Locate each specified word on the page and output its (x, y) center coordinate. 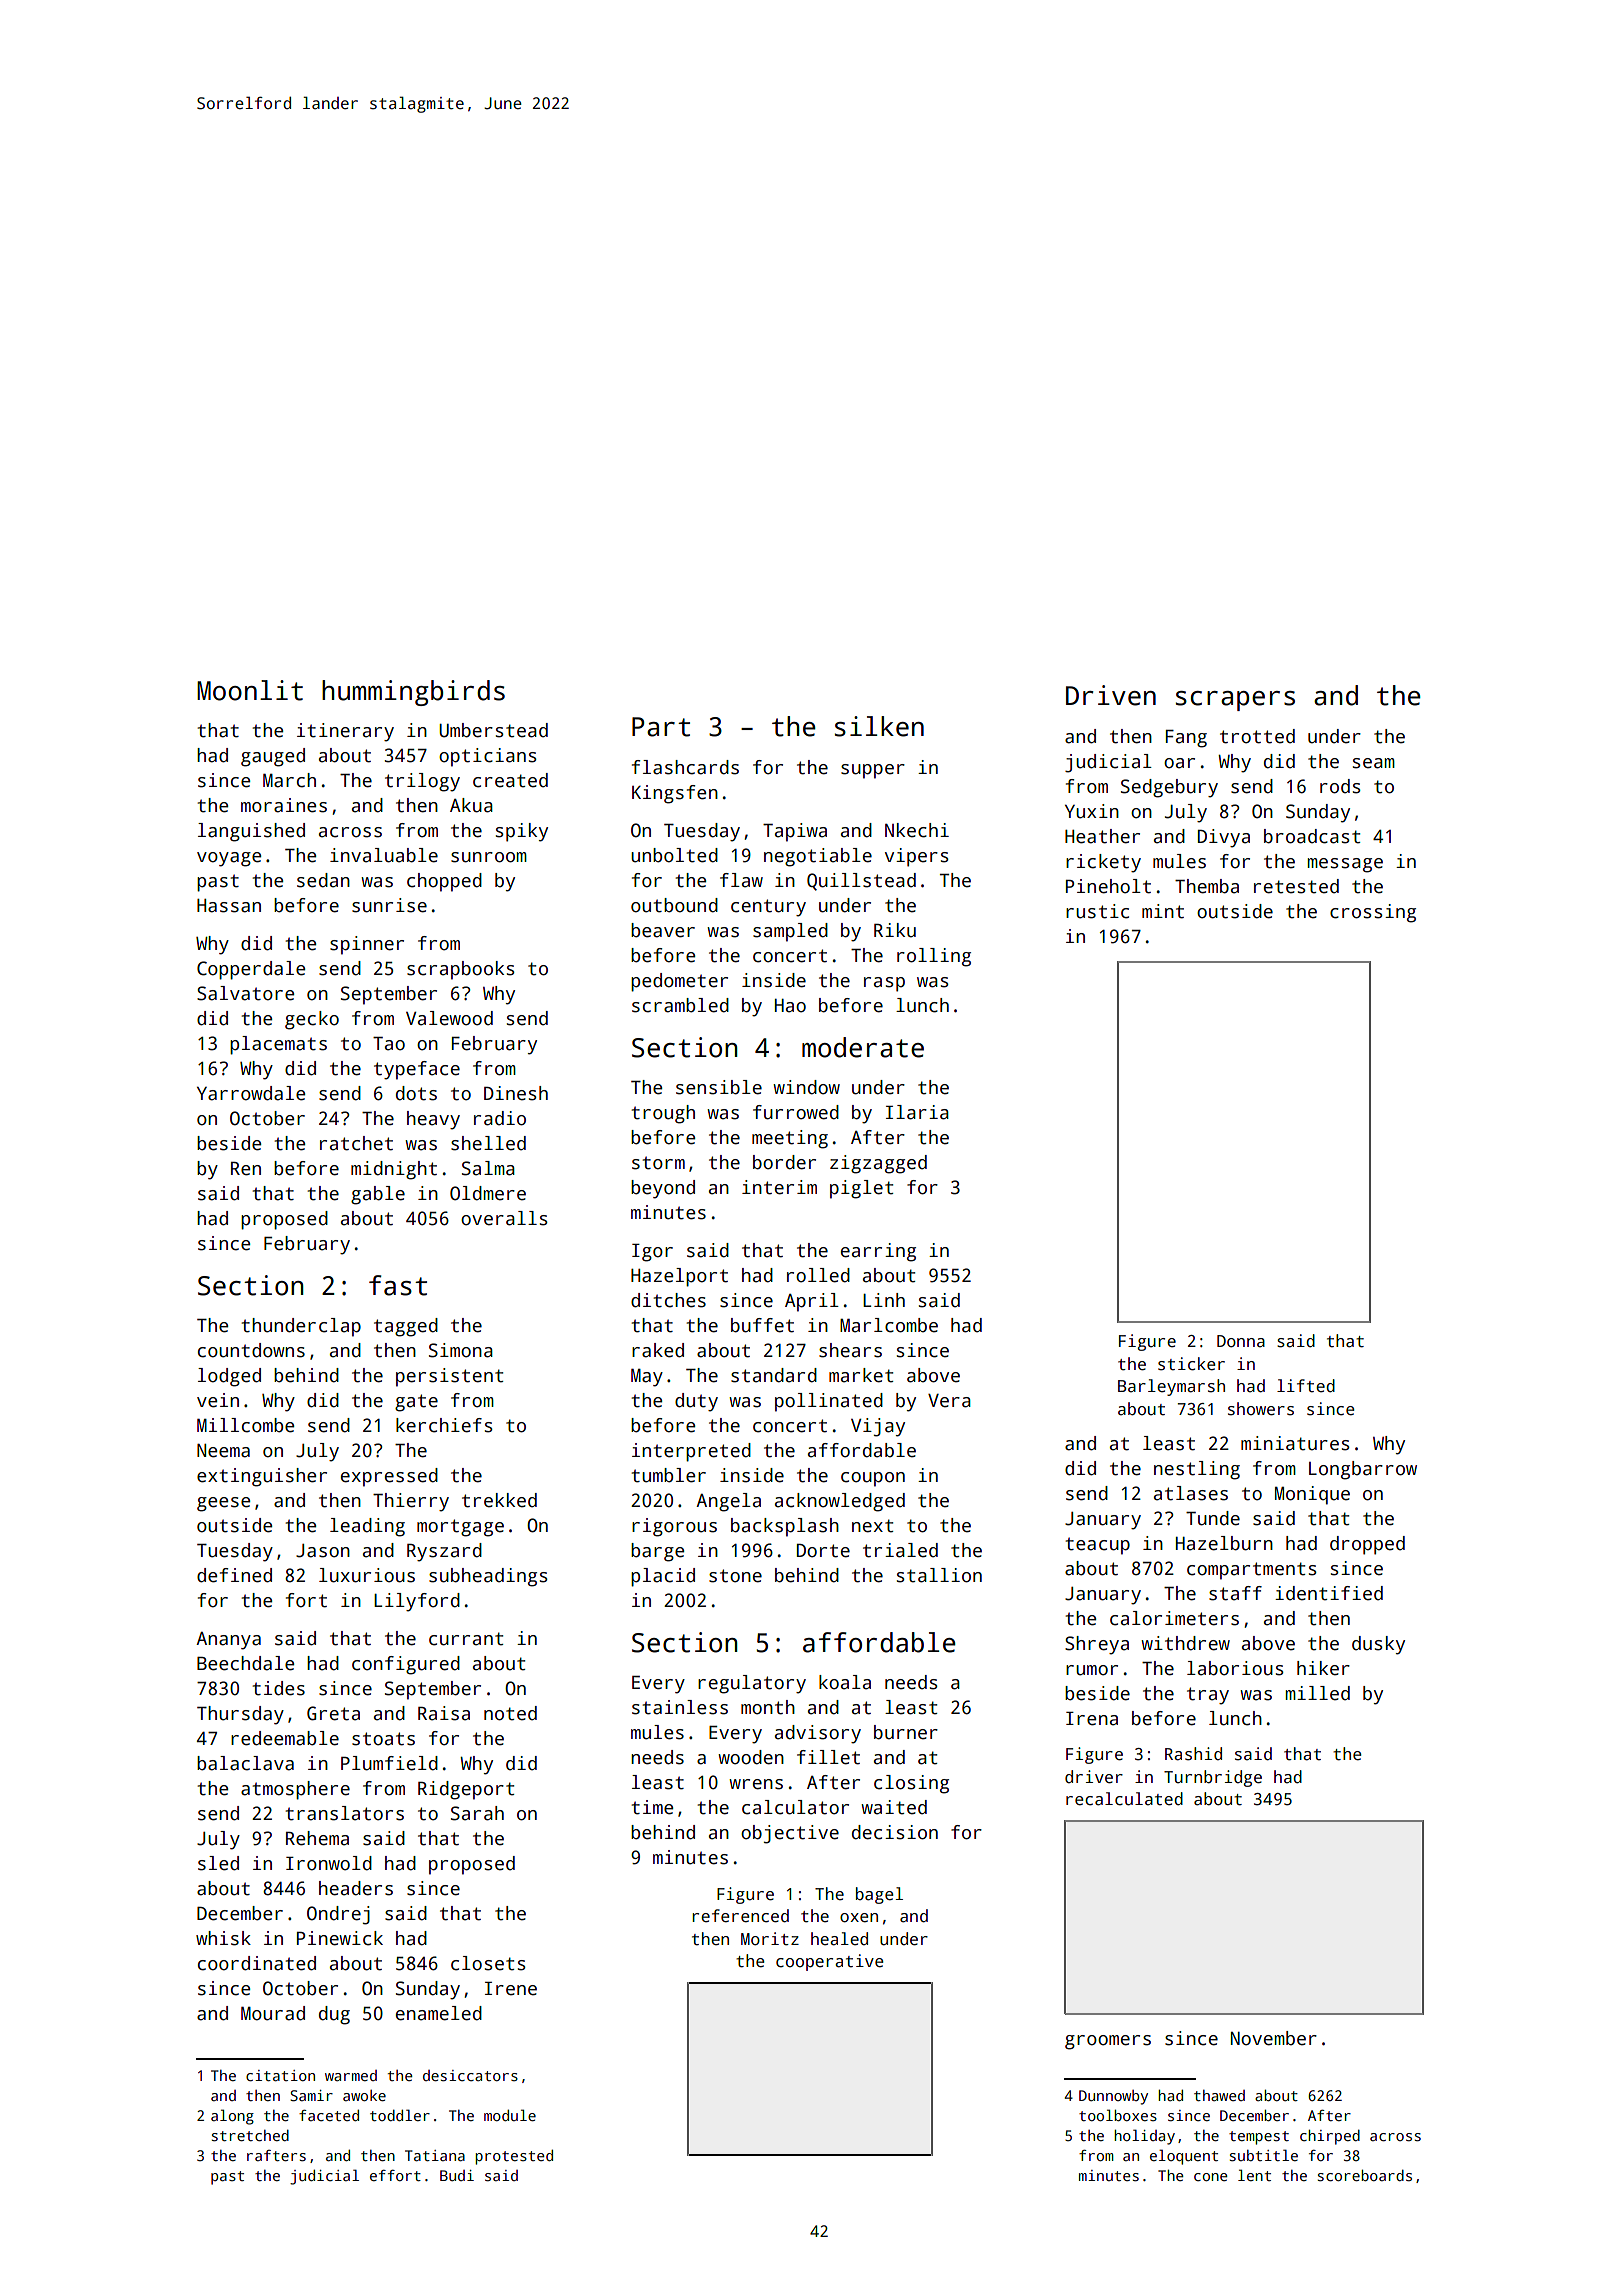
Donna (1241, 1341)
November (1274, 2038)
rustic (1097, 911)
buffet (762, 1325)
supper (873, 771)
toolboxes (1118, 2115)
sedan (323, 880)
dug (334, 2015)
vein (218, 1400)
